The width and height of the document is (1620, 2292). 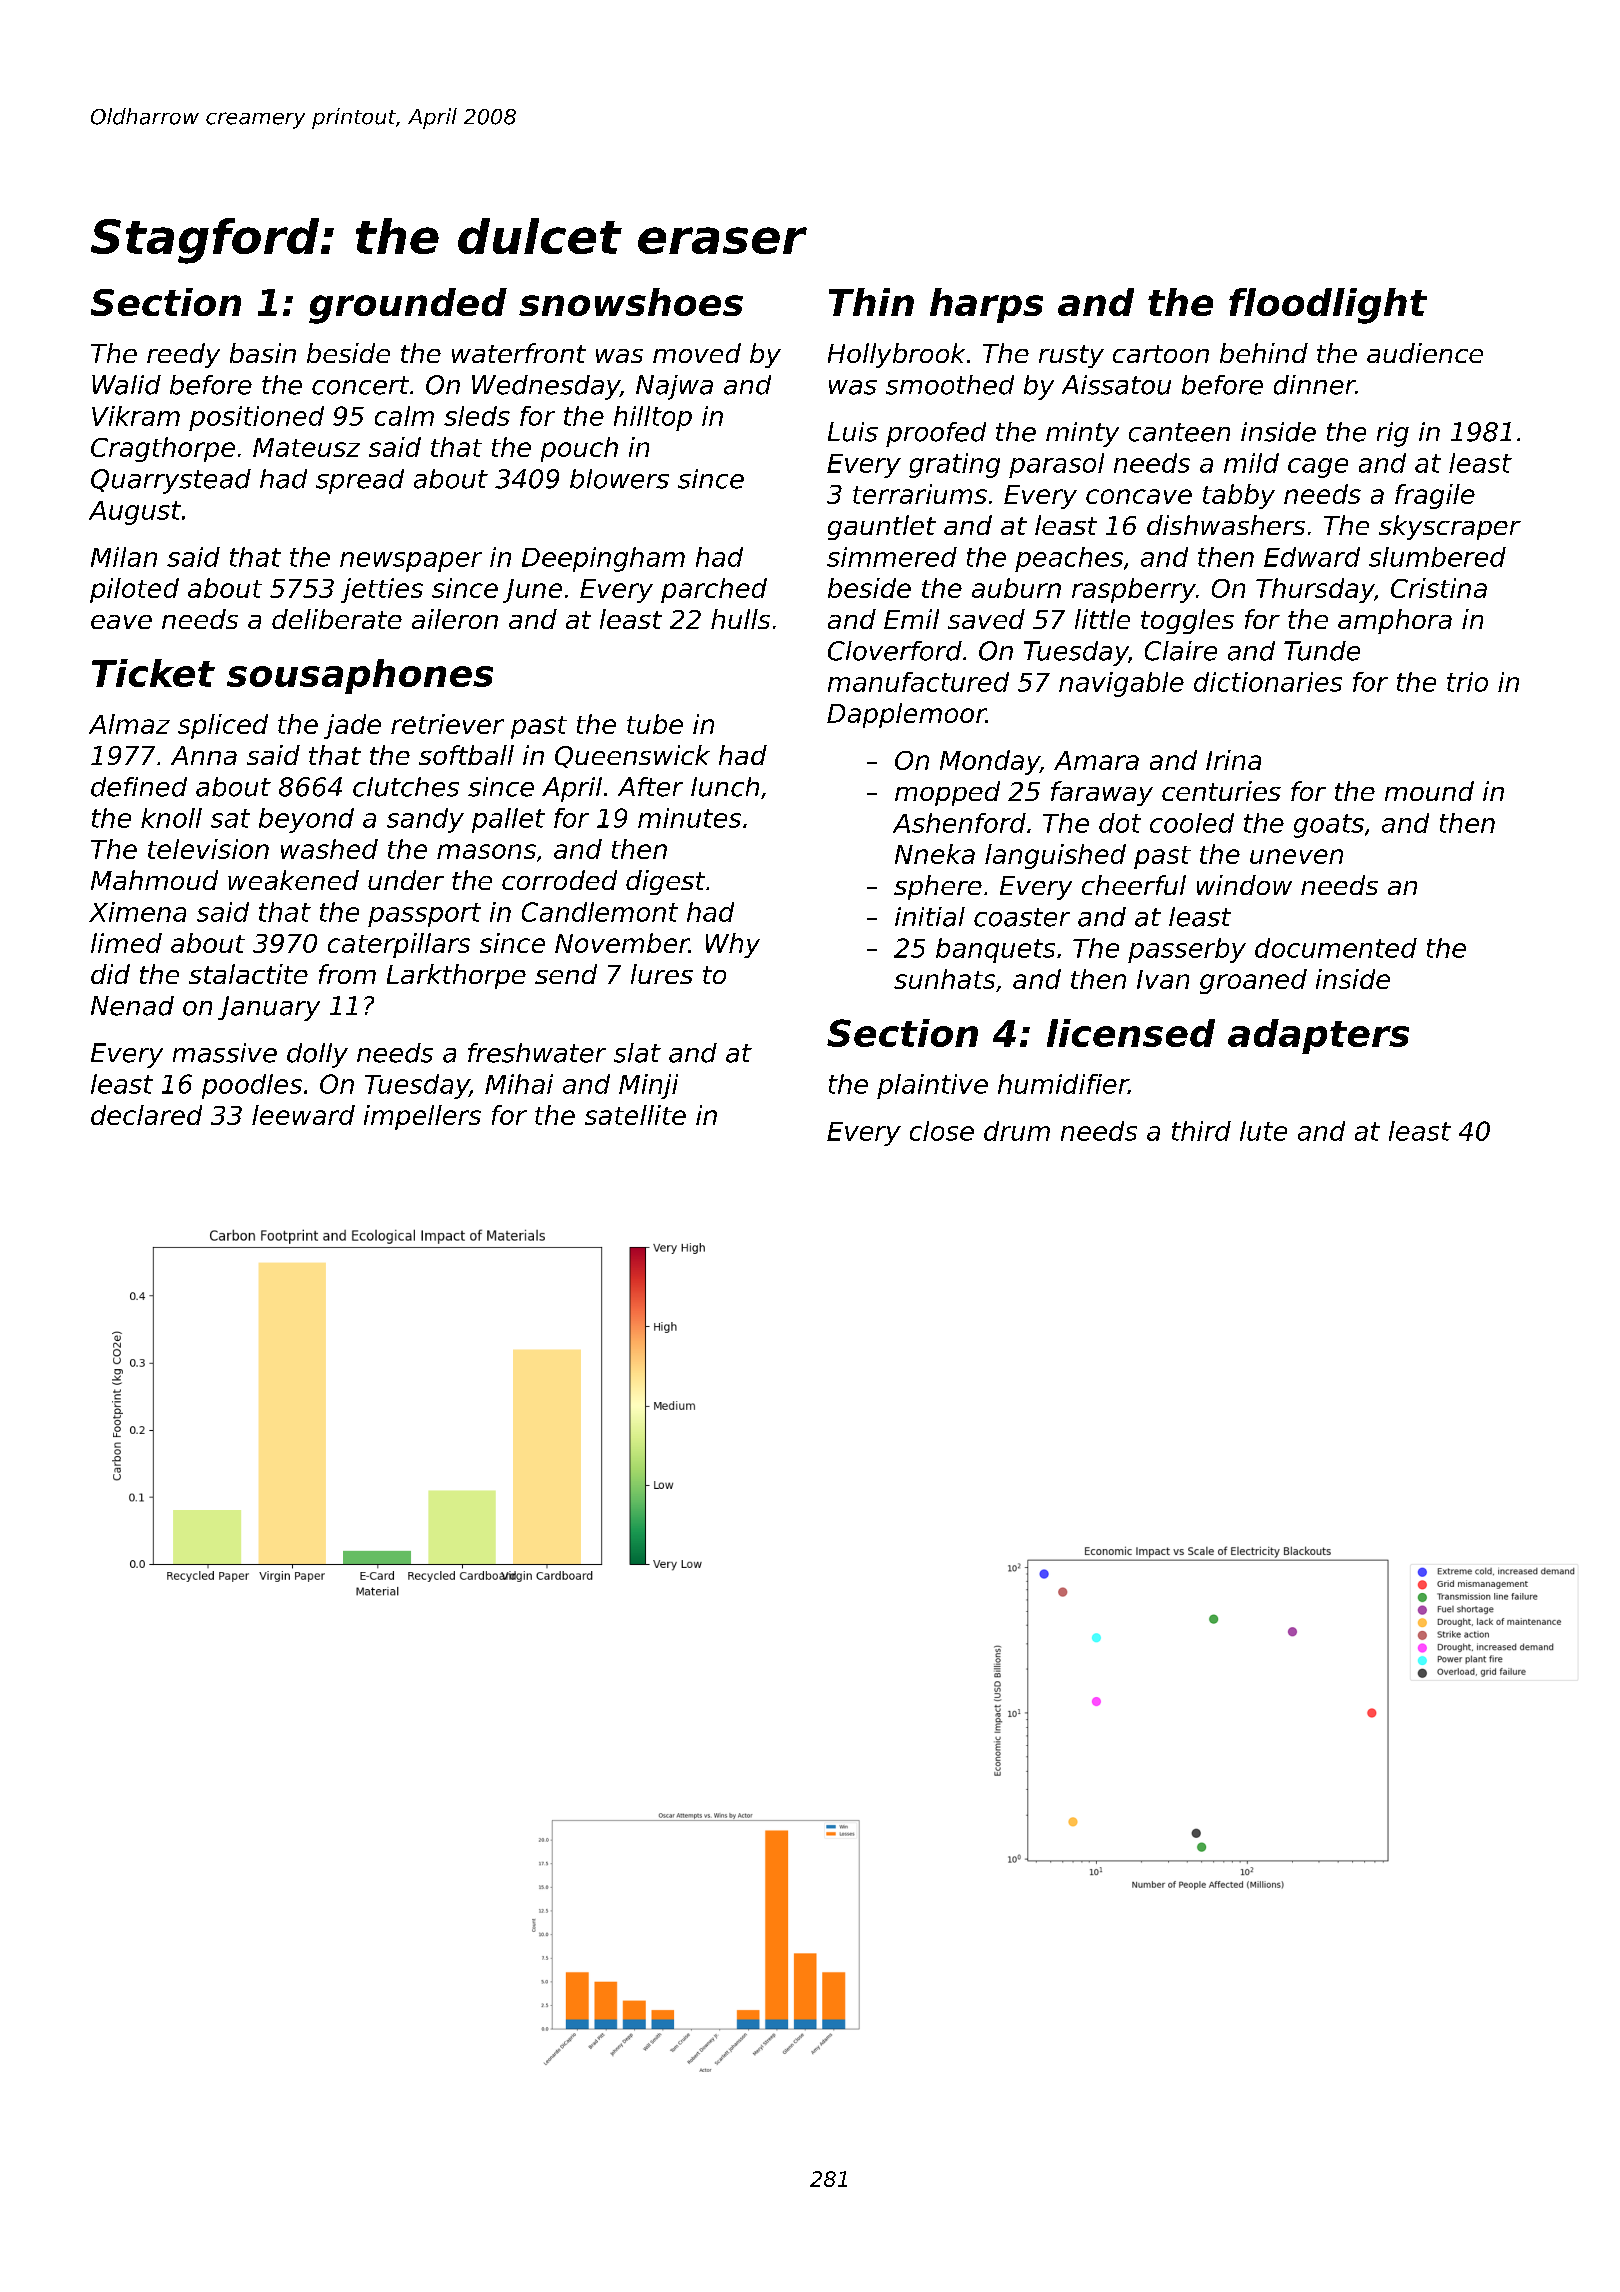 What do you see at coordinates (1429, 791) in the document?
I see `mound` at bounding box center [1429, 791].
